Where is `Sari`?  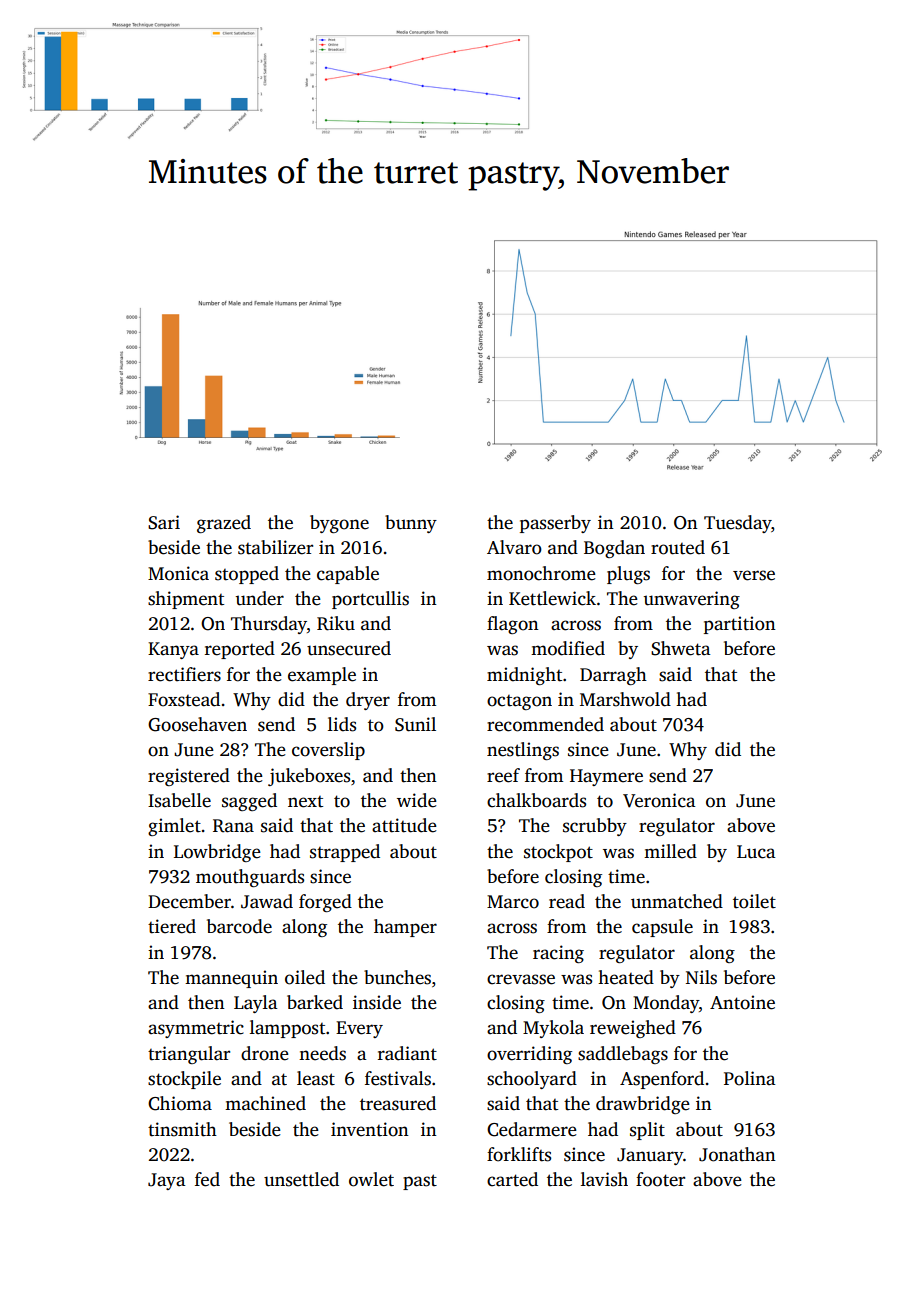
Sari is located at coordinates (164, 522).
